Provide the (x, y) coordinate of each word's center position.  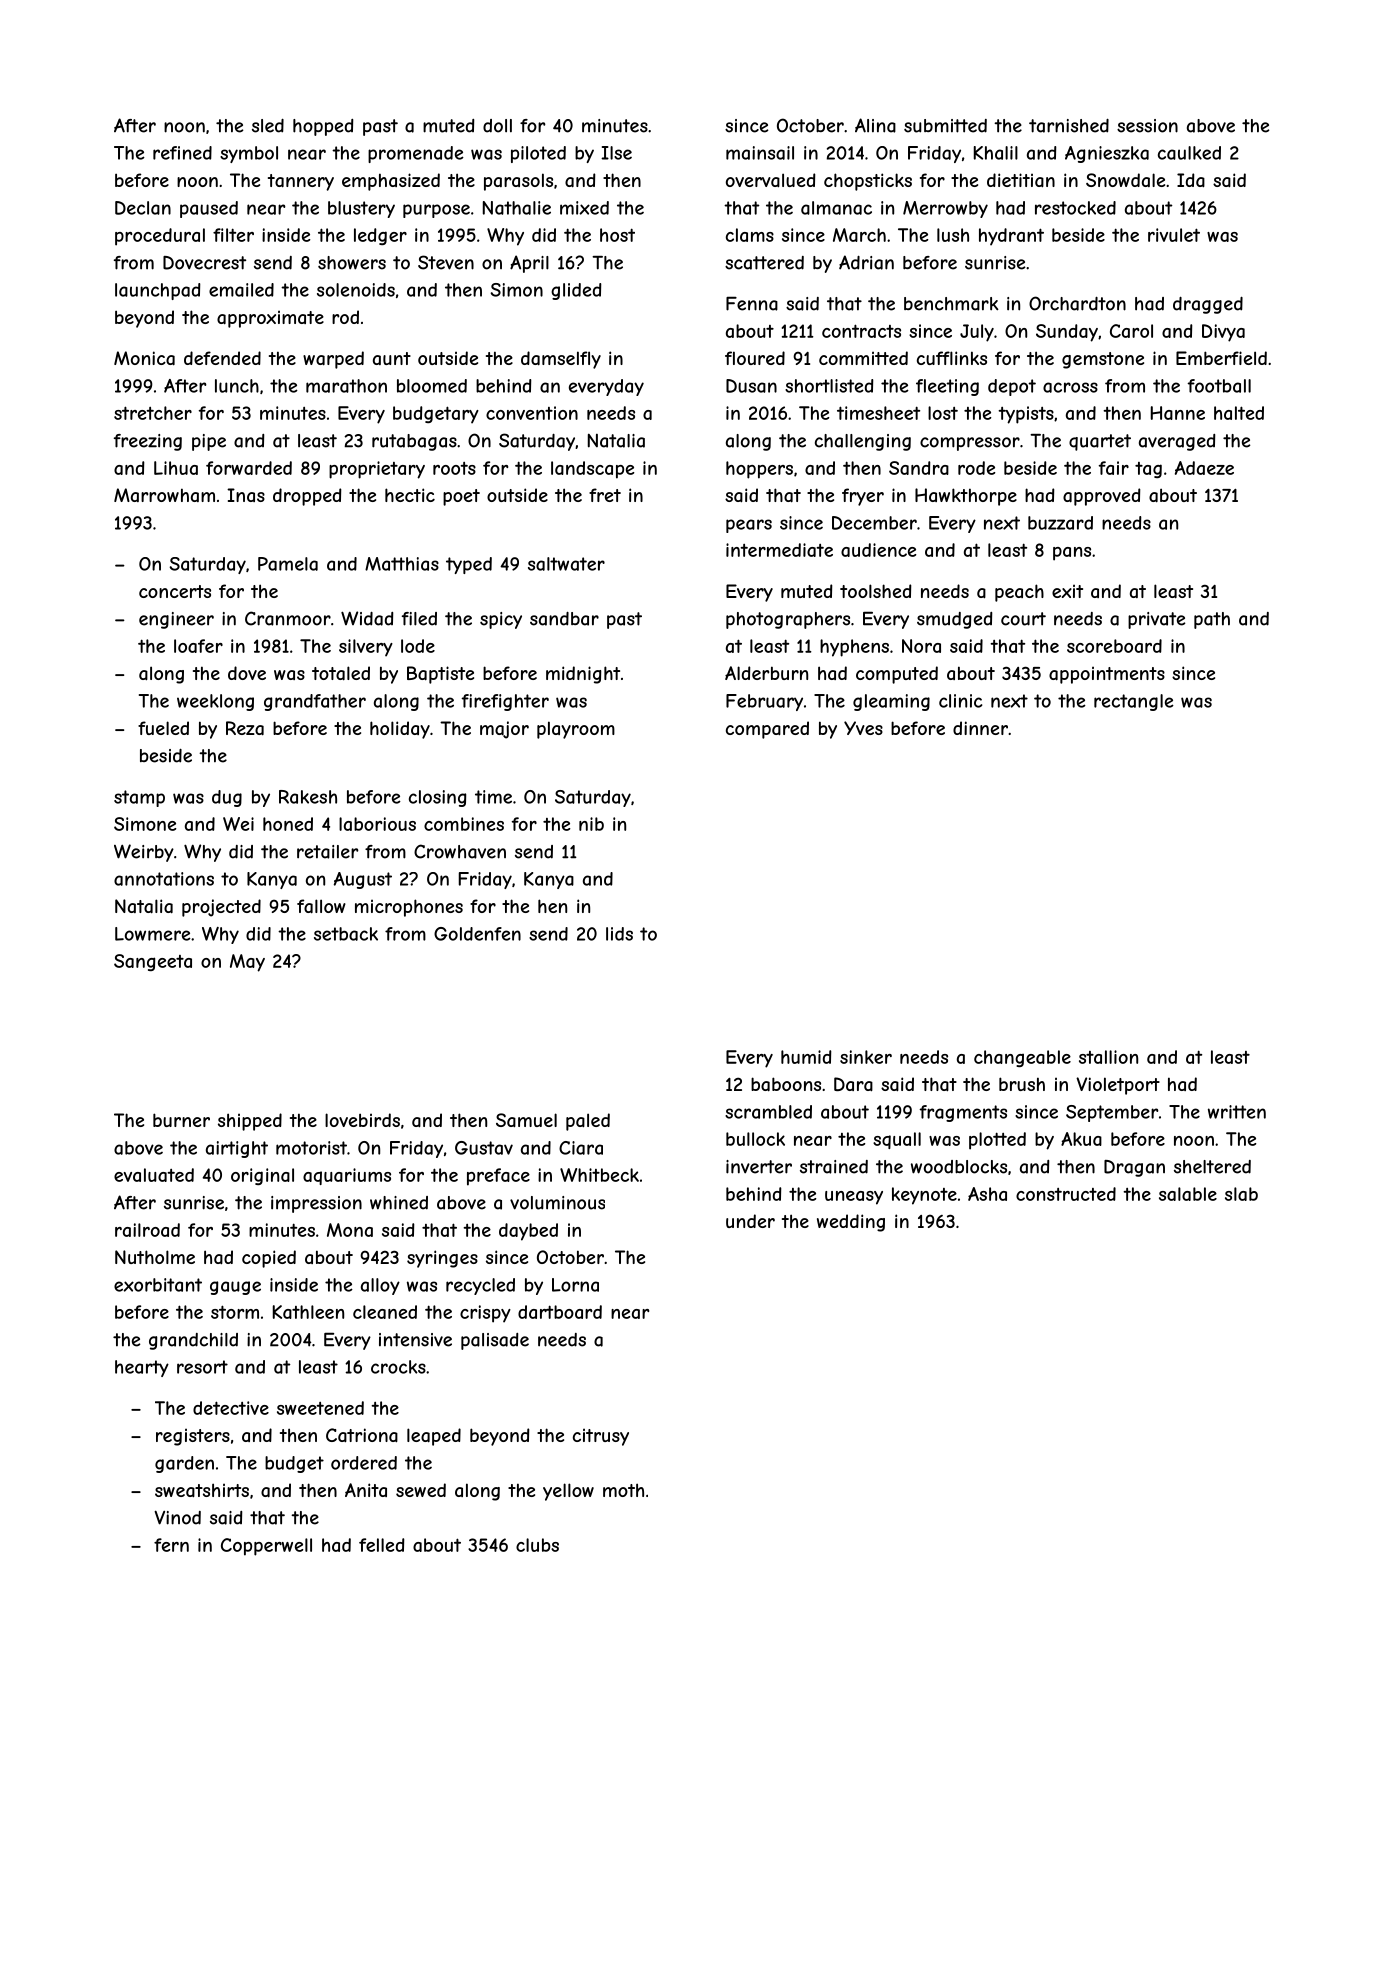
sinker (866, 1057)
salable (1188, 1194)
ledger (380, 236)
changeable (1022, 1058)
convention (532, 413)
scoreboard (1114, 646)
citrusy (601, 1437)
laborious (377, 824)
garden (184, 1464)
